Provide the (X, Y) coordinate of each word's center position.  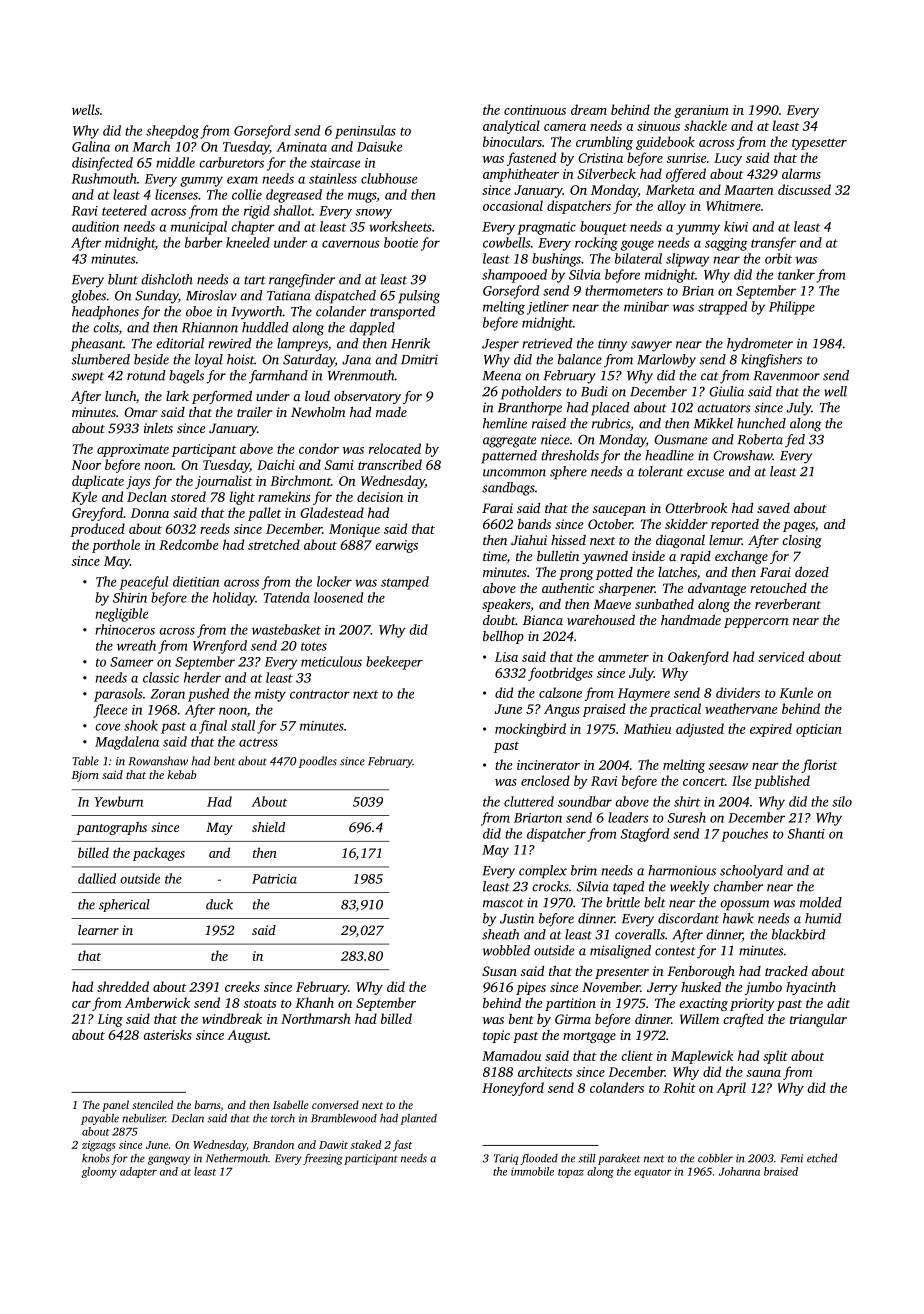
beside (151, 359)
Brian (698, 291)
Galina (91, 146)
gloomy (99, 1172)
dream (589, 109)
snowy (373, 214)
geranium (701, 111)
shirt (687, 801)
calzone (560, 692)
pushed (208, 695)
